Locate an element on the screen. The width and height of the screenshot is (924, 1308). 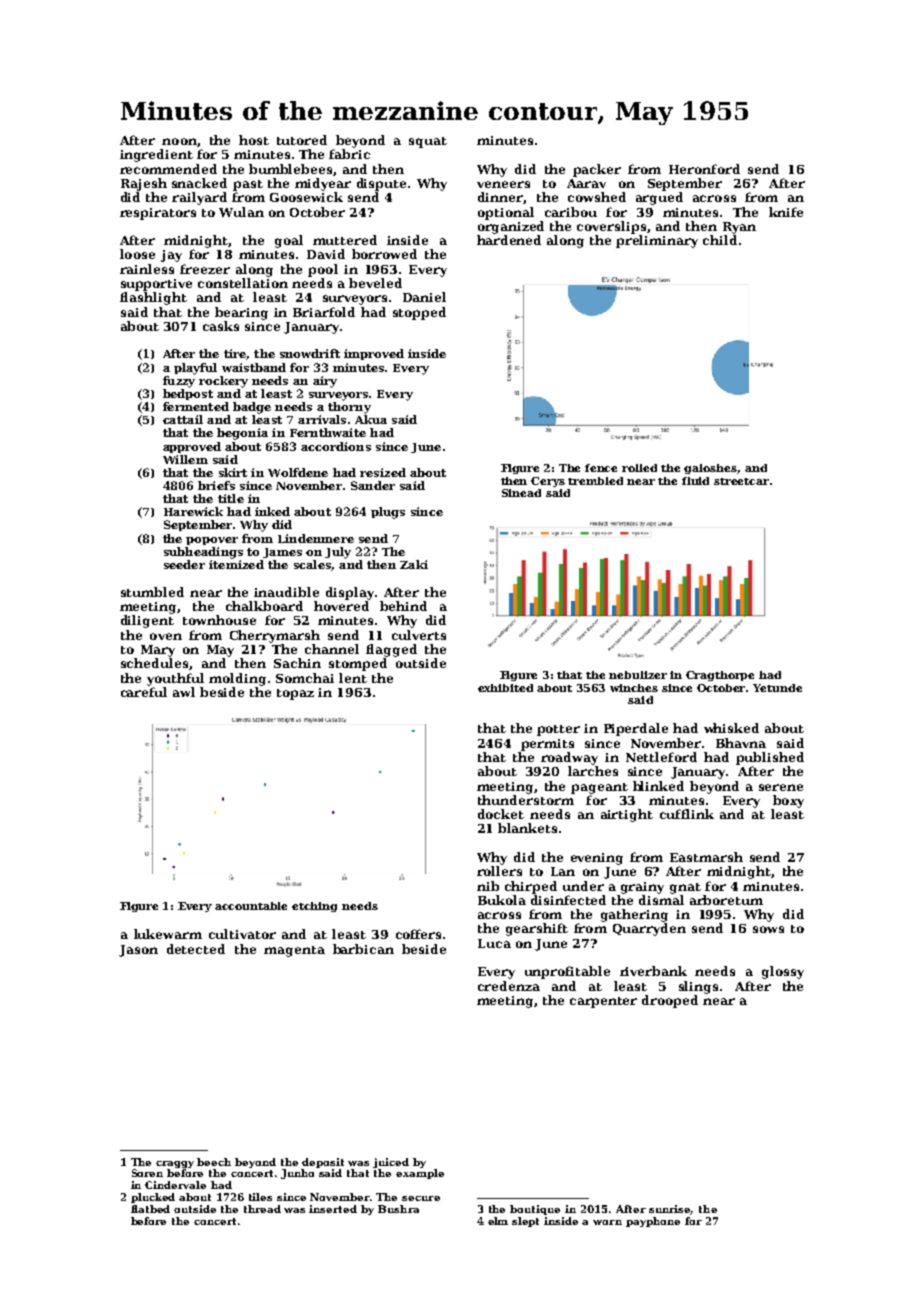
sunrise is located at coordinates (670, 1210).
